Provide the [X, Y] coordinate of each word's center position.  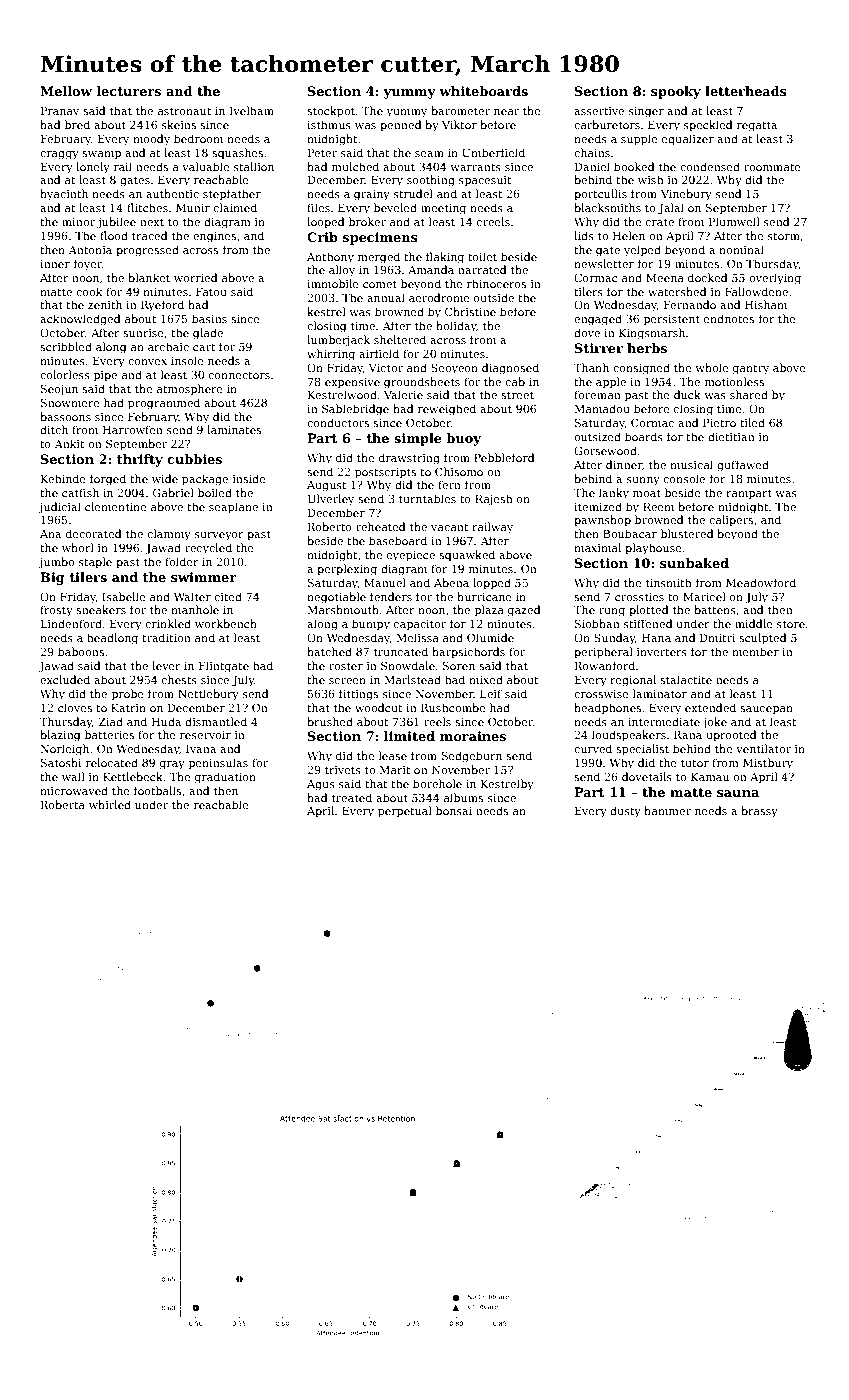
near [506, 112]
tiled [752, 422]
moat [647, 493]
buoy [463, 439]
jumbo [57, 563]
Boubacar [630, 533]
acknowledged [80, 320]
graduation [225, 778]
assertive [599, 111]
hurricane [484, 596]
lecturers [129, 91]
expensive [352, 383]
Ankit [69, 443]
